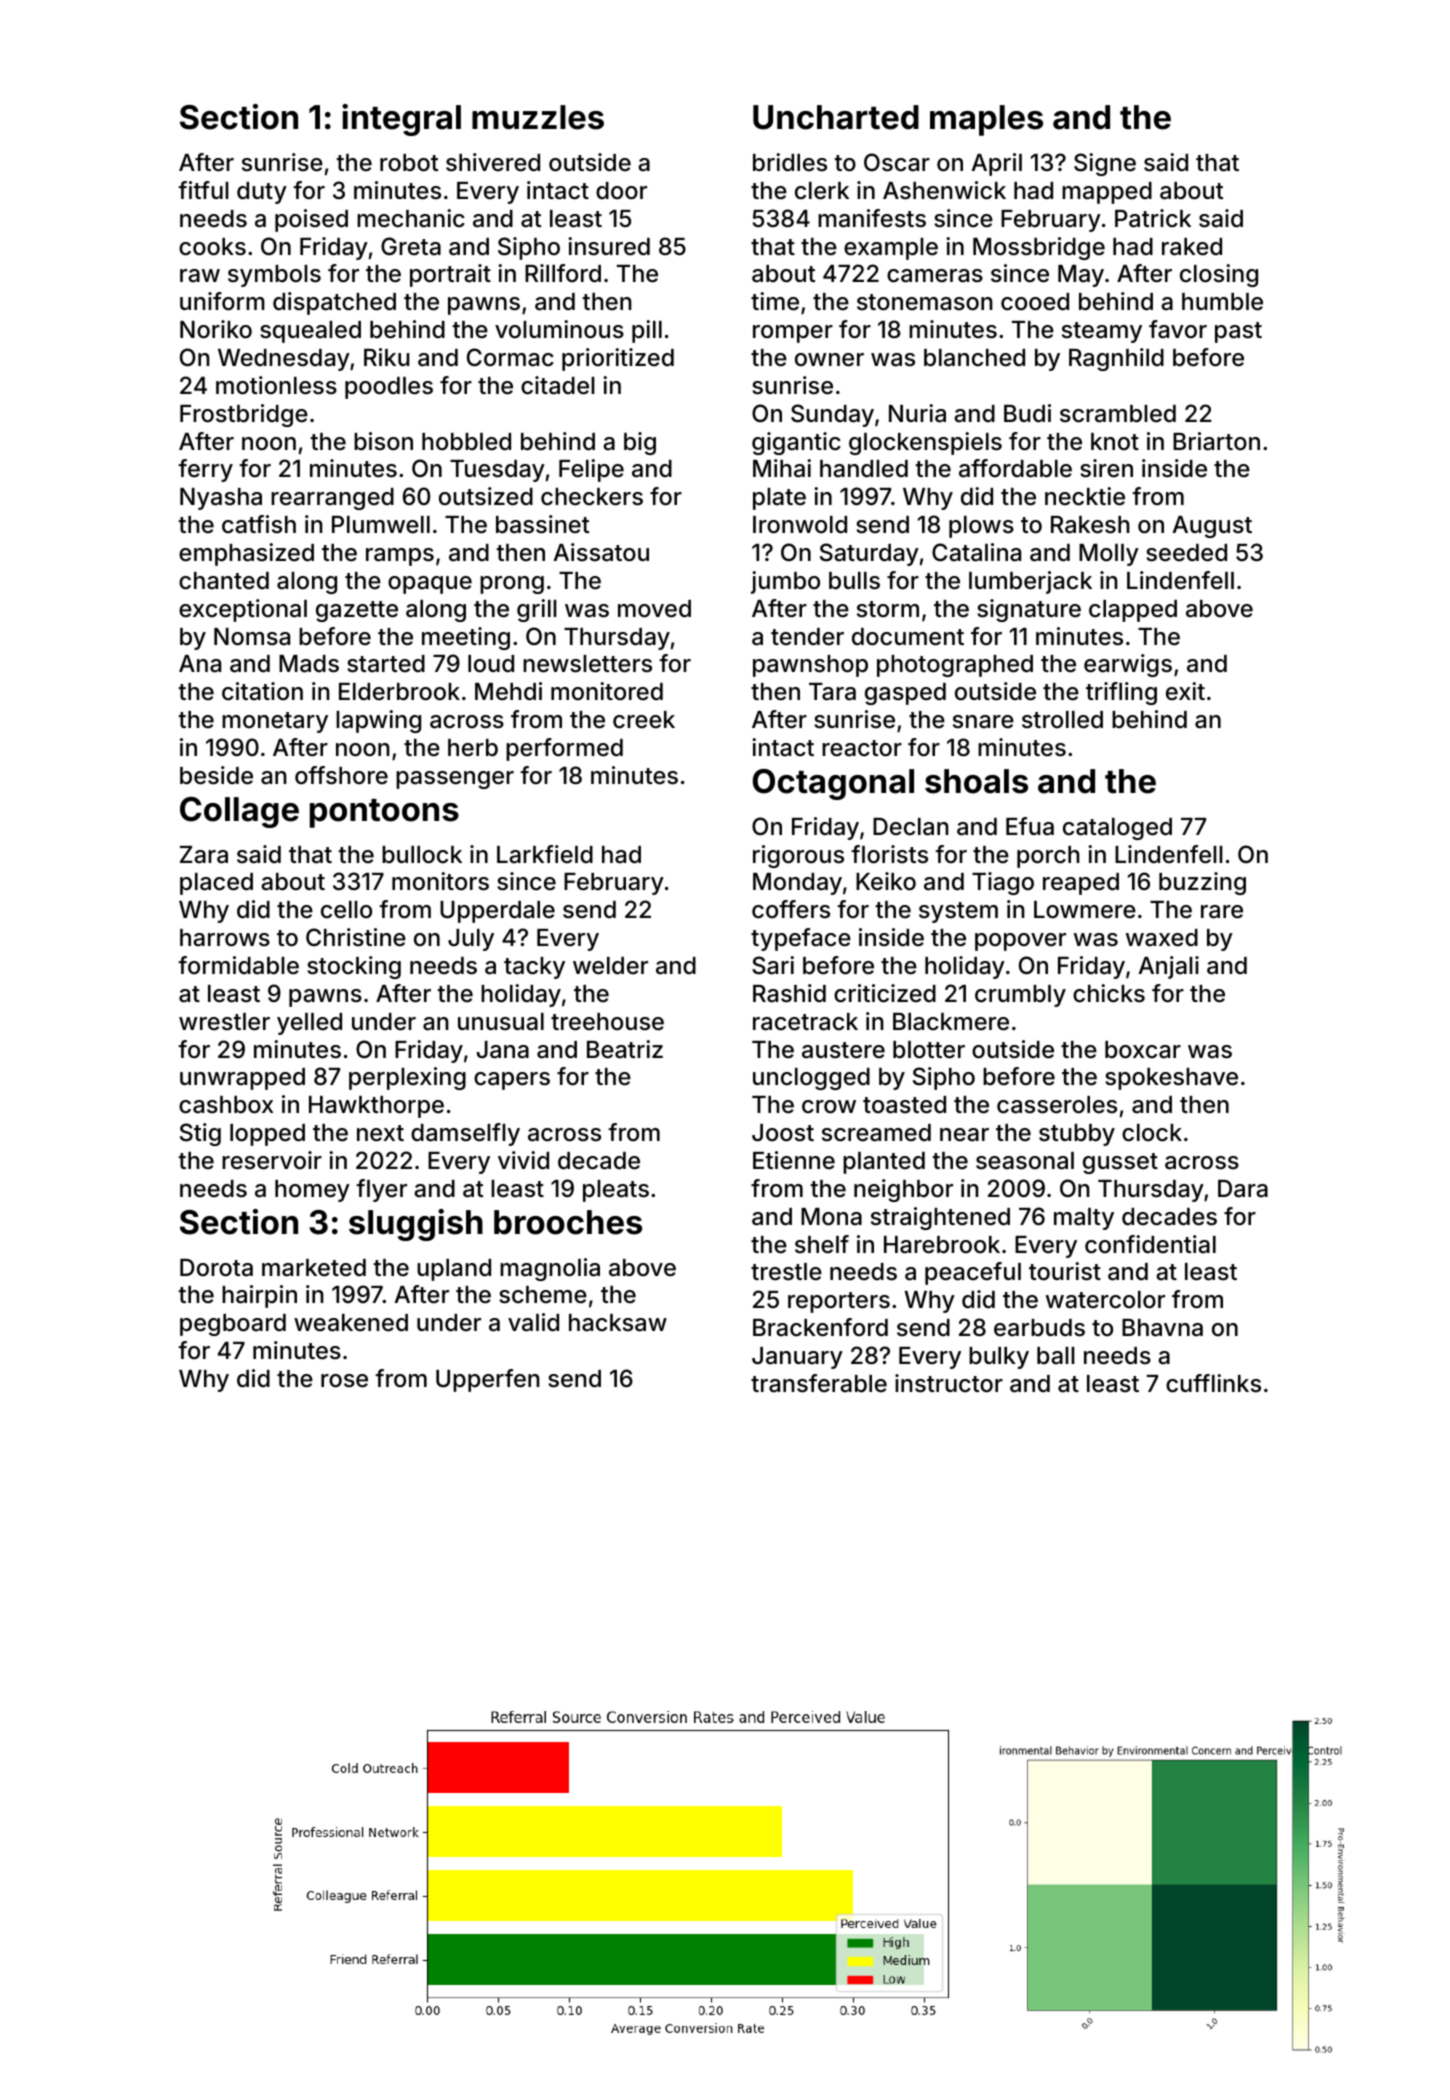  What do you see at coordinates (790, 162) in the screenshot?
I see `bridles` at bounding box center [790, 162].
